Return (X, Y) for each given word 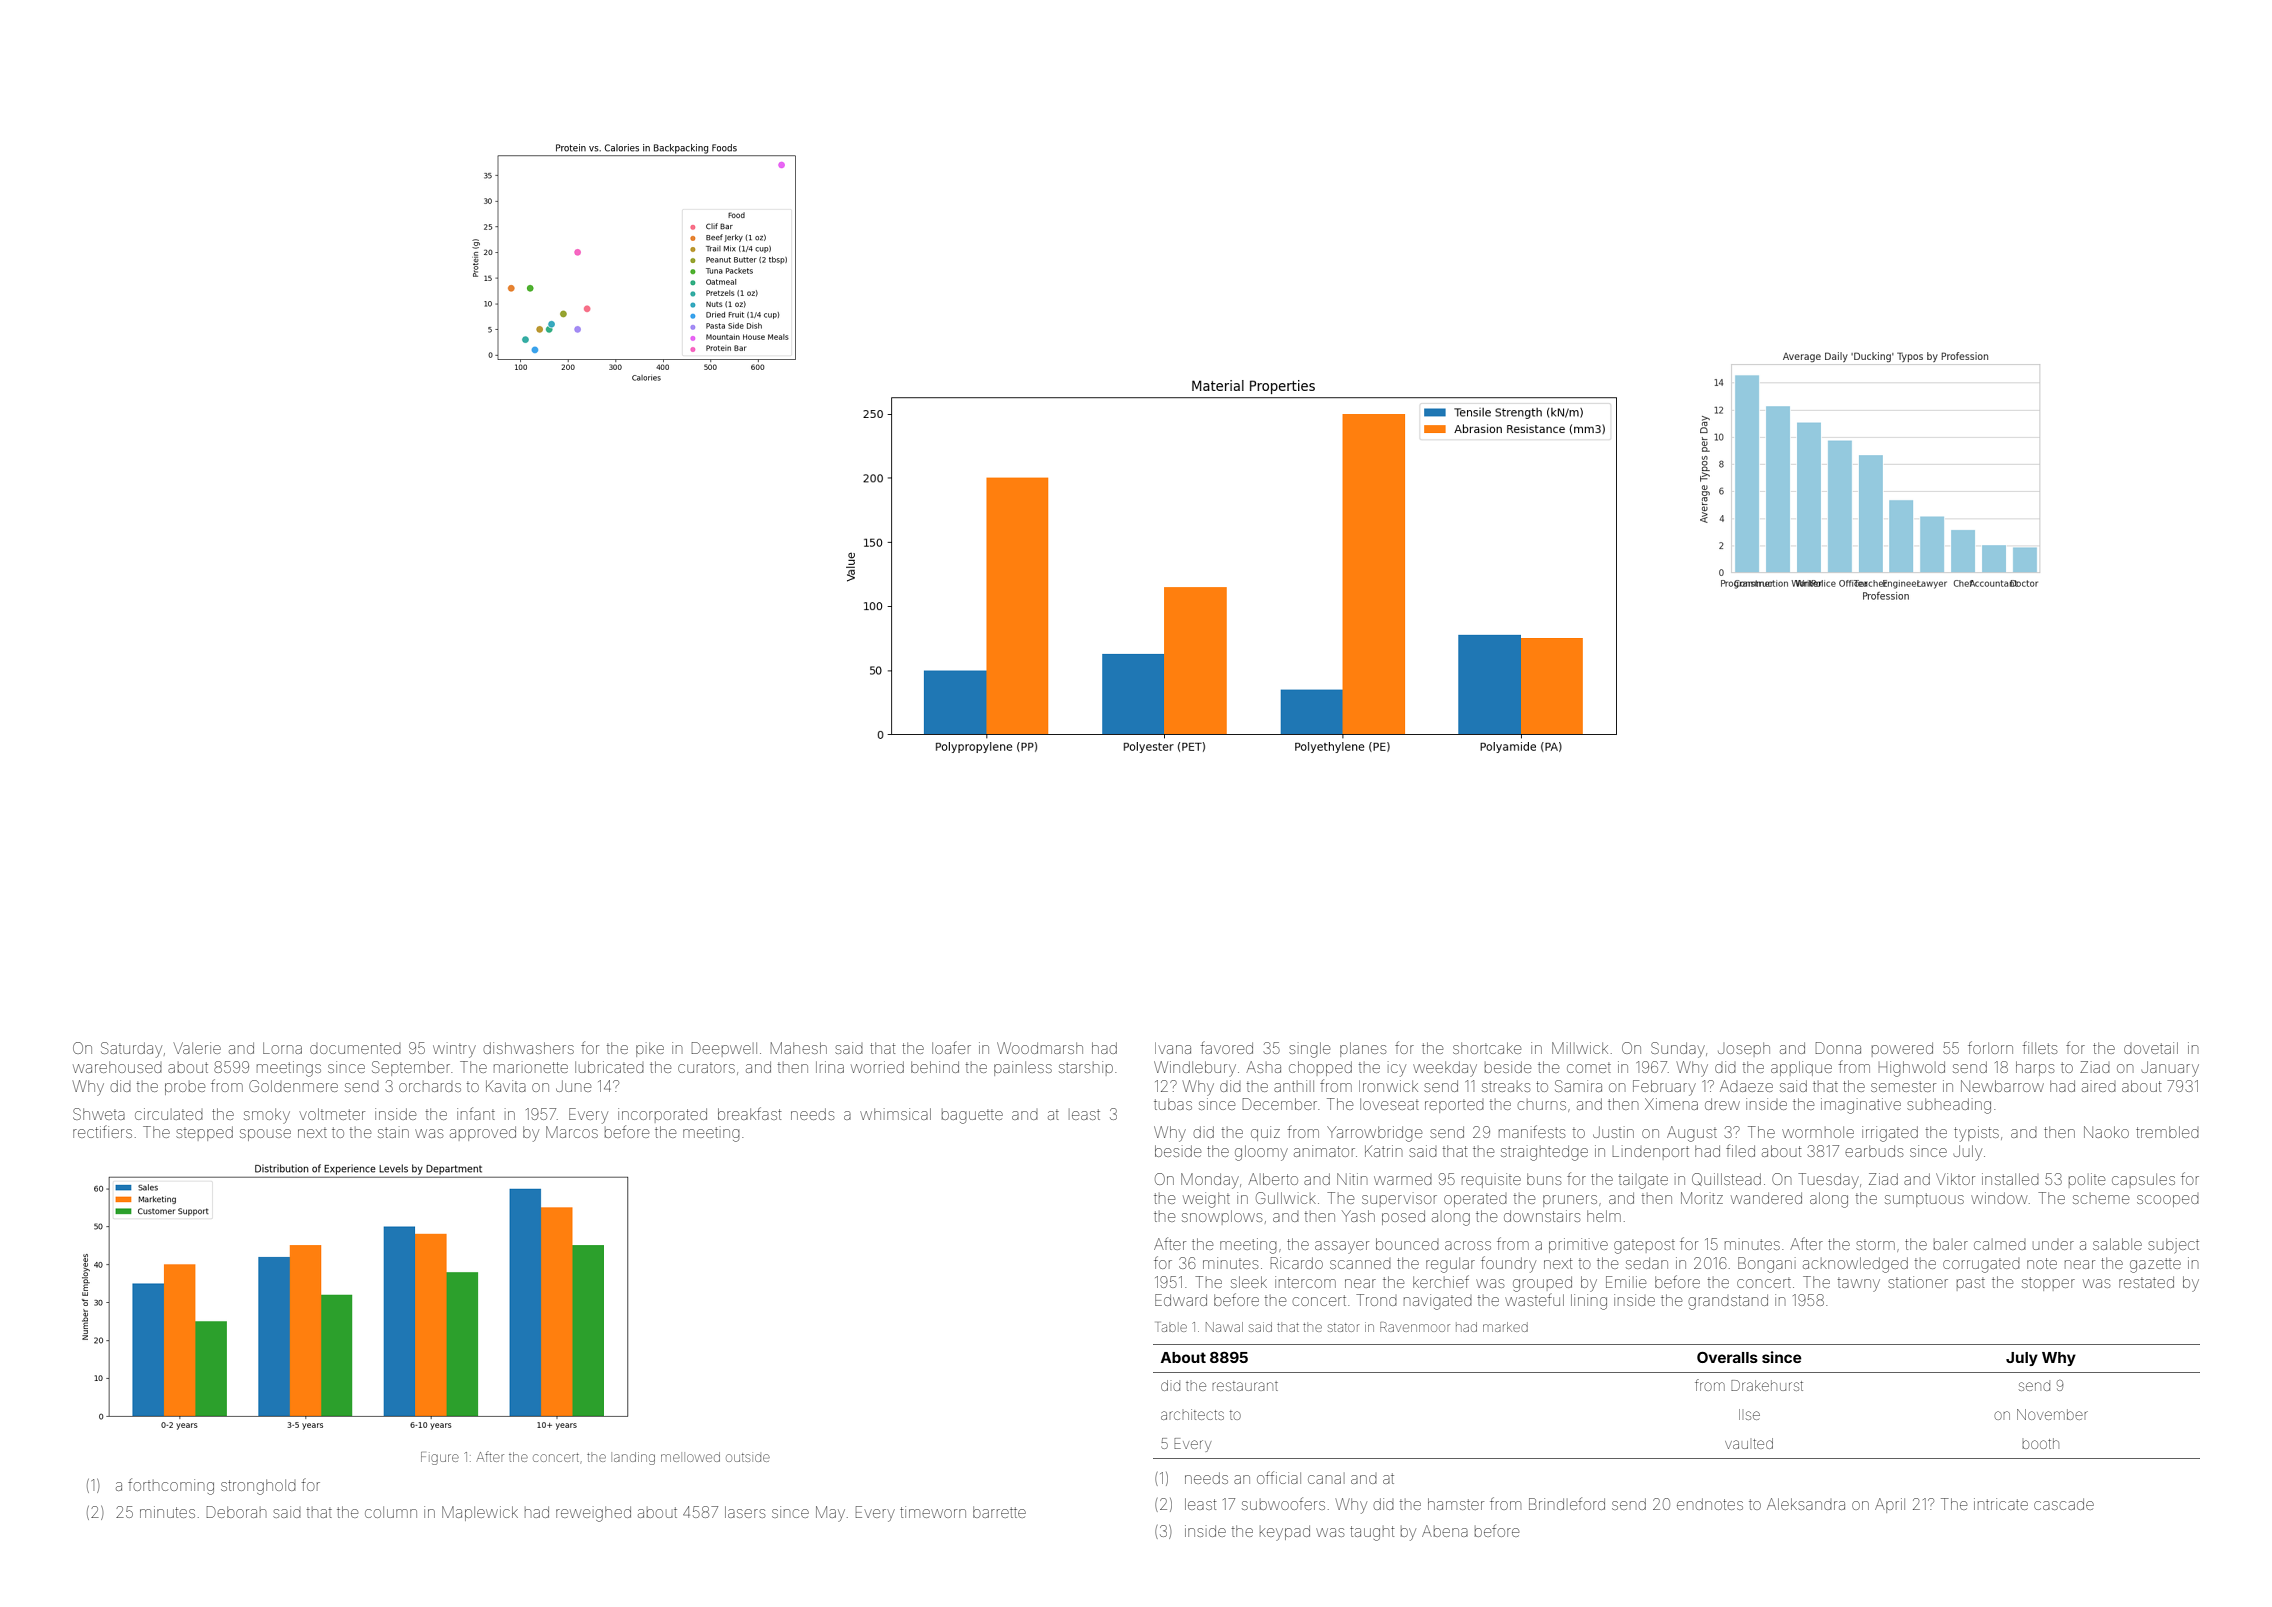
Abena (1445, 1531)
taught (1372, 1533)
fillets (2040, 1047)
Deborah (236, 1512)
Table (1172, 1327)
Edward (1181, 1300)
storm (1875, 1245)
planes (1363, 1049)
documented (355, 1049)
